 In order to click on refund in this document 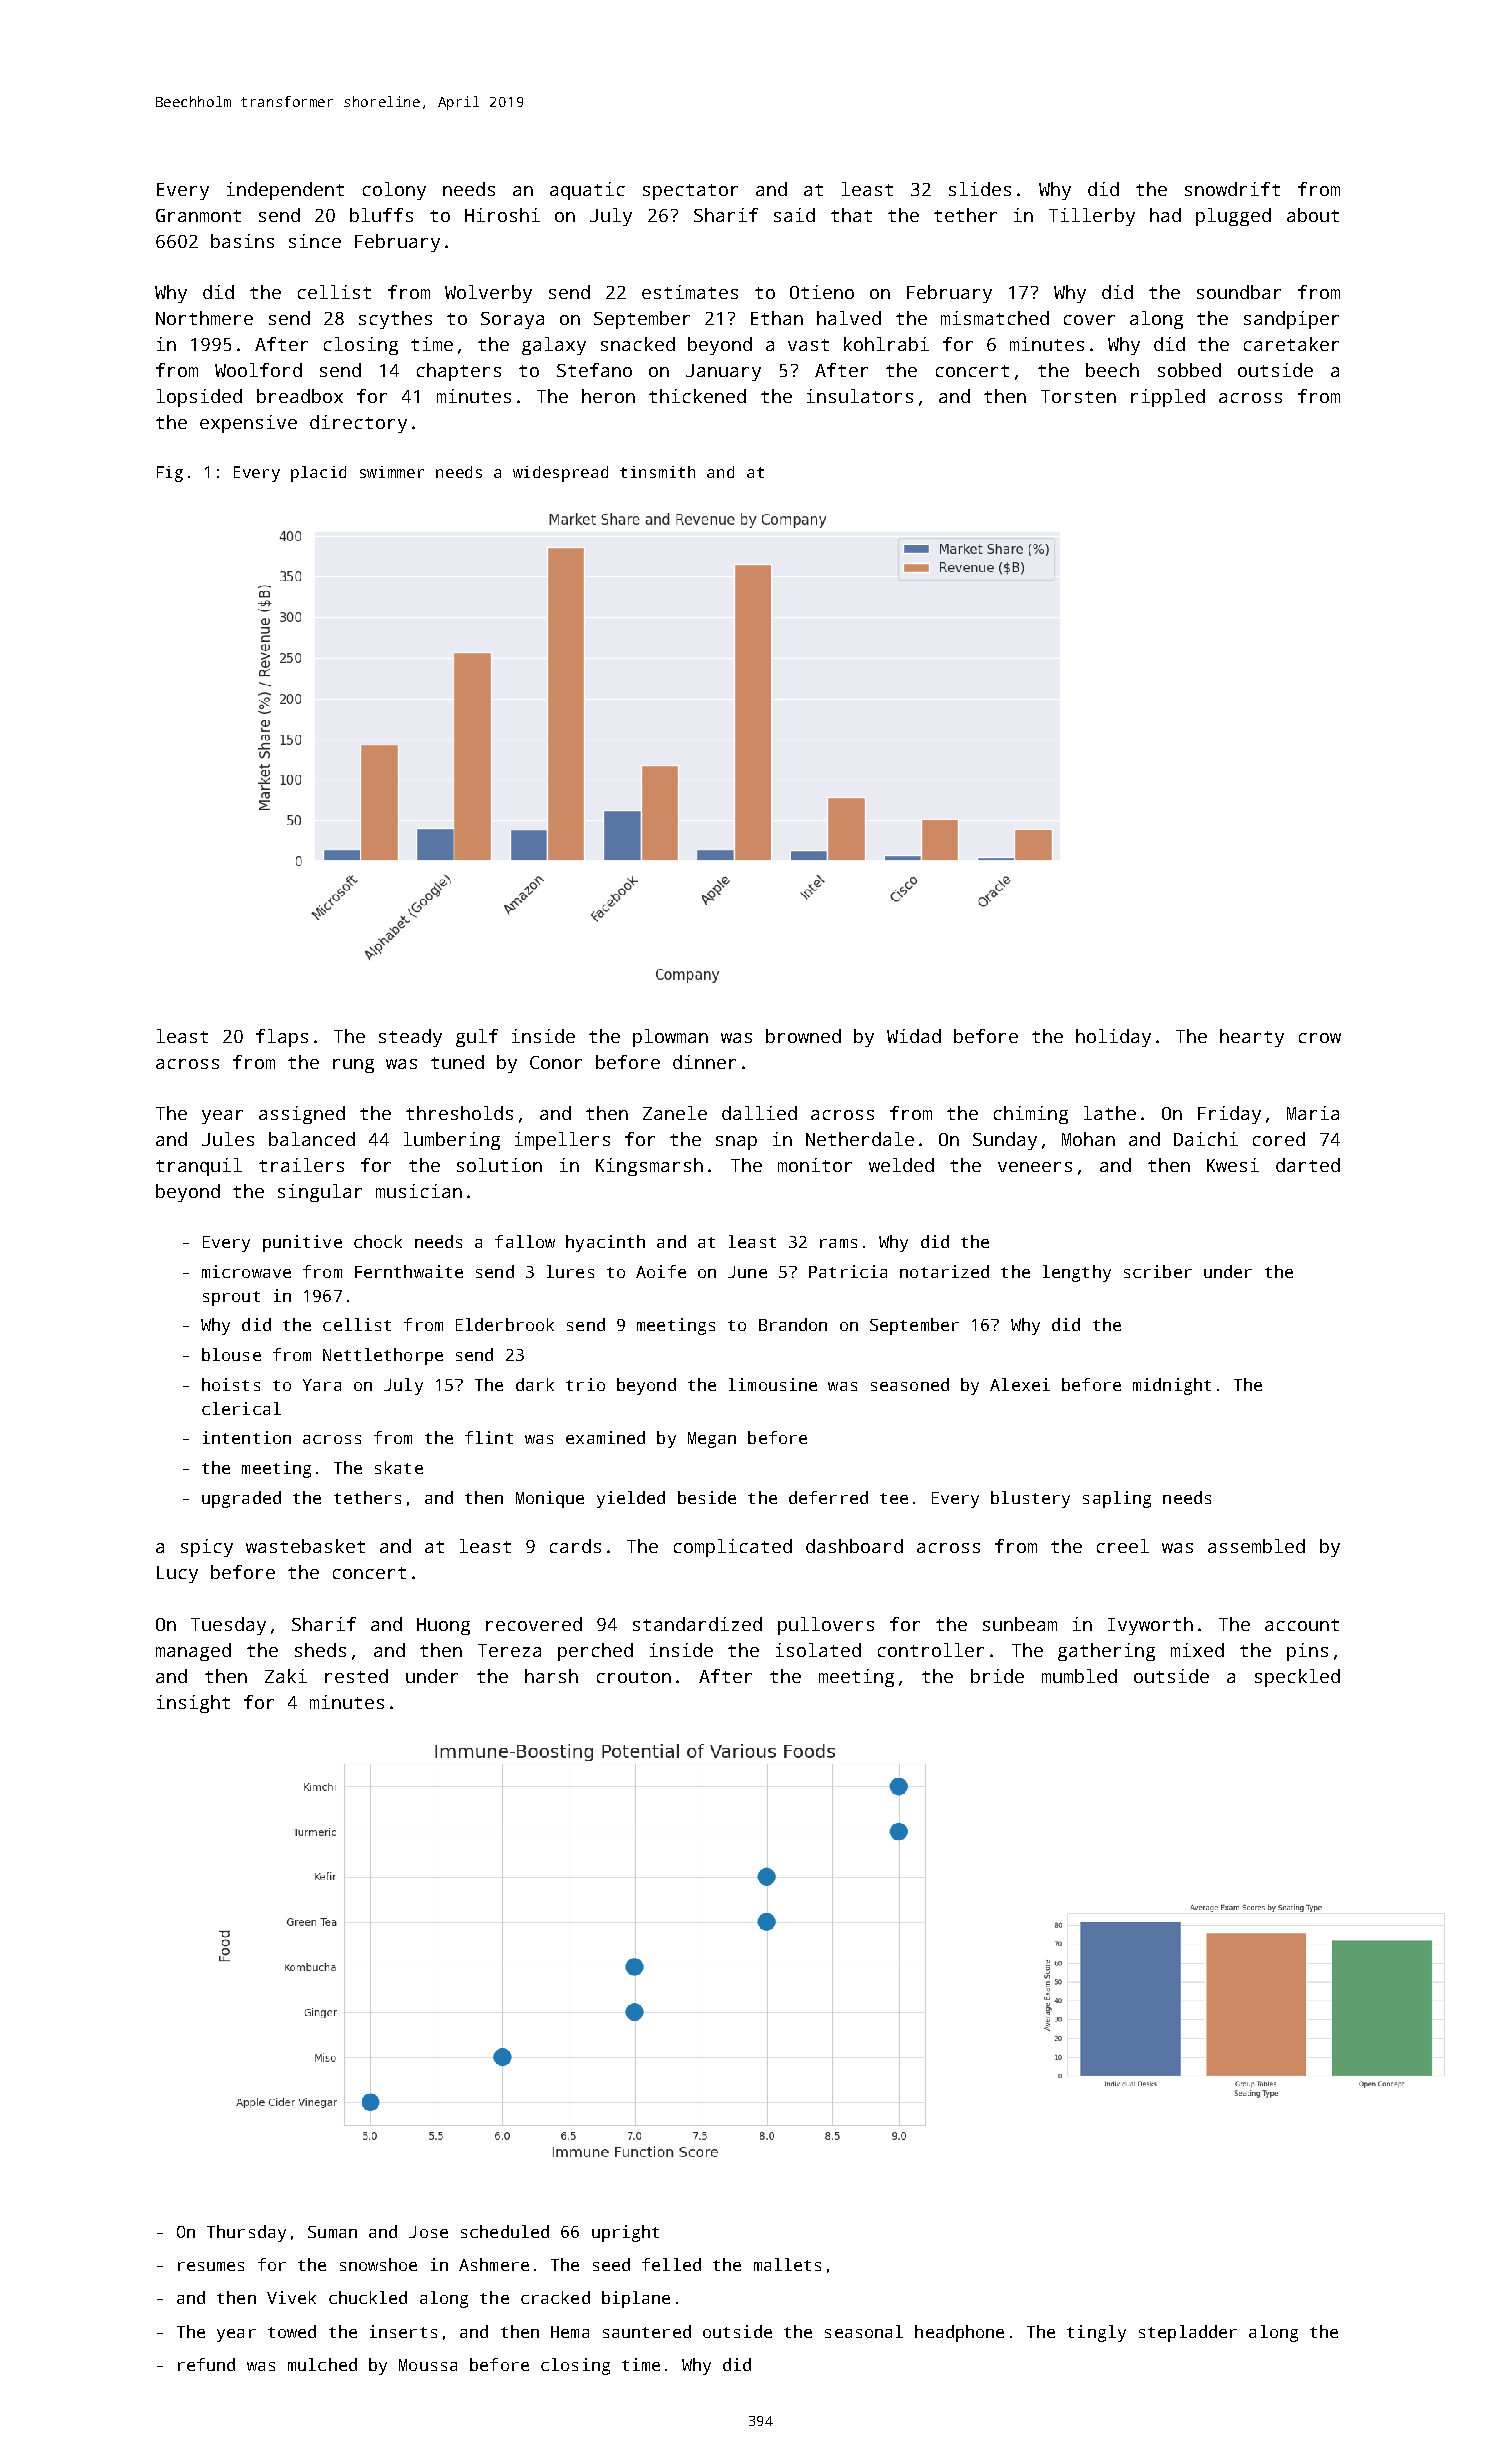, I will do `click(206, 2364)`.
